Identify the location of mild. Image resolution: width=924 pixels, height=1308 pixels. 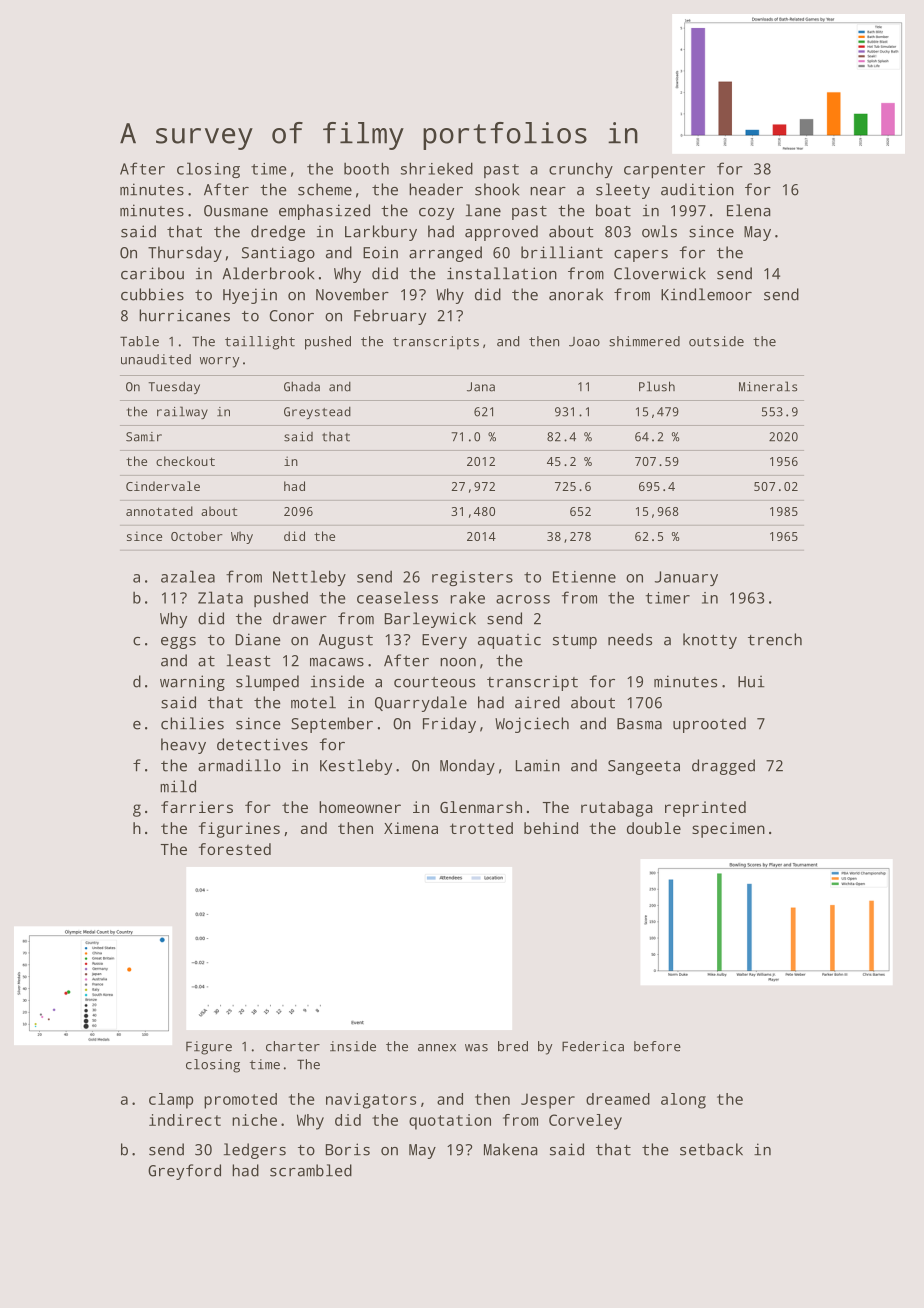
(178, 786).
